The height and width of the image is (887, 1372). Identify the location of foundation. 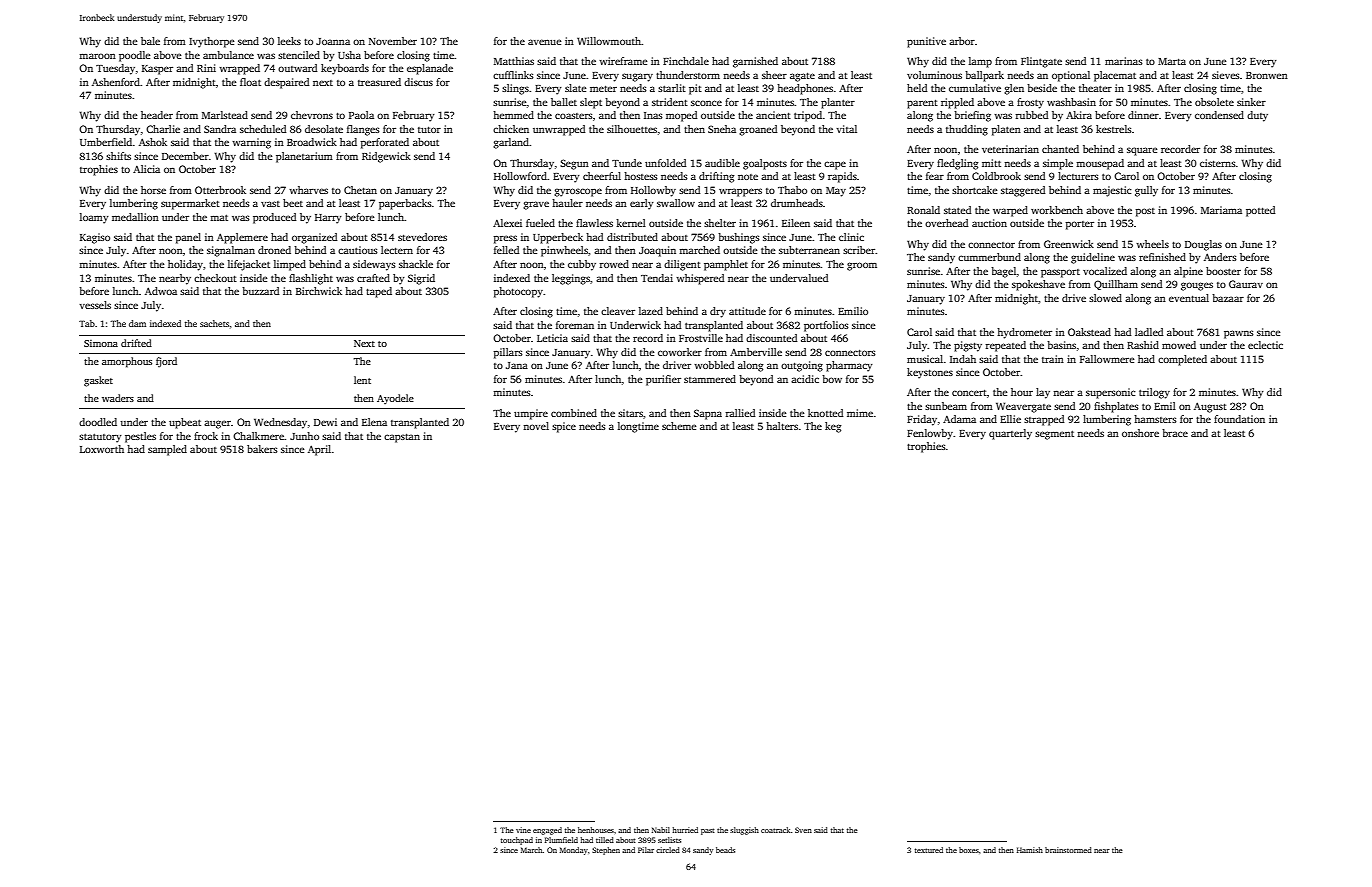
(1239, 419).
